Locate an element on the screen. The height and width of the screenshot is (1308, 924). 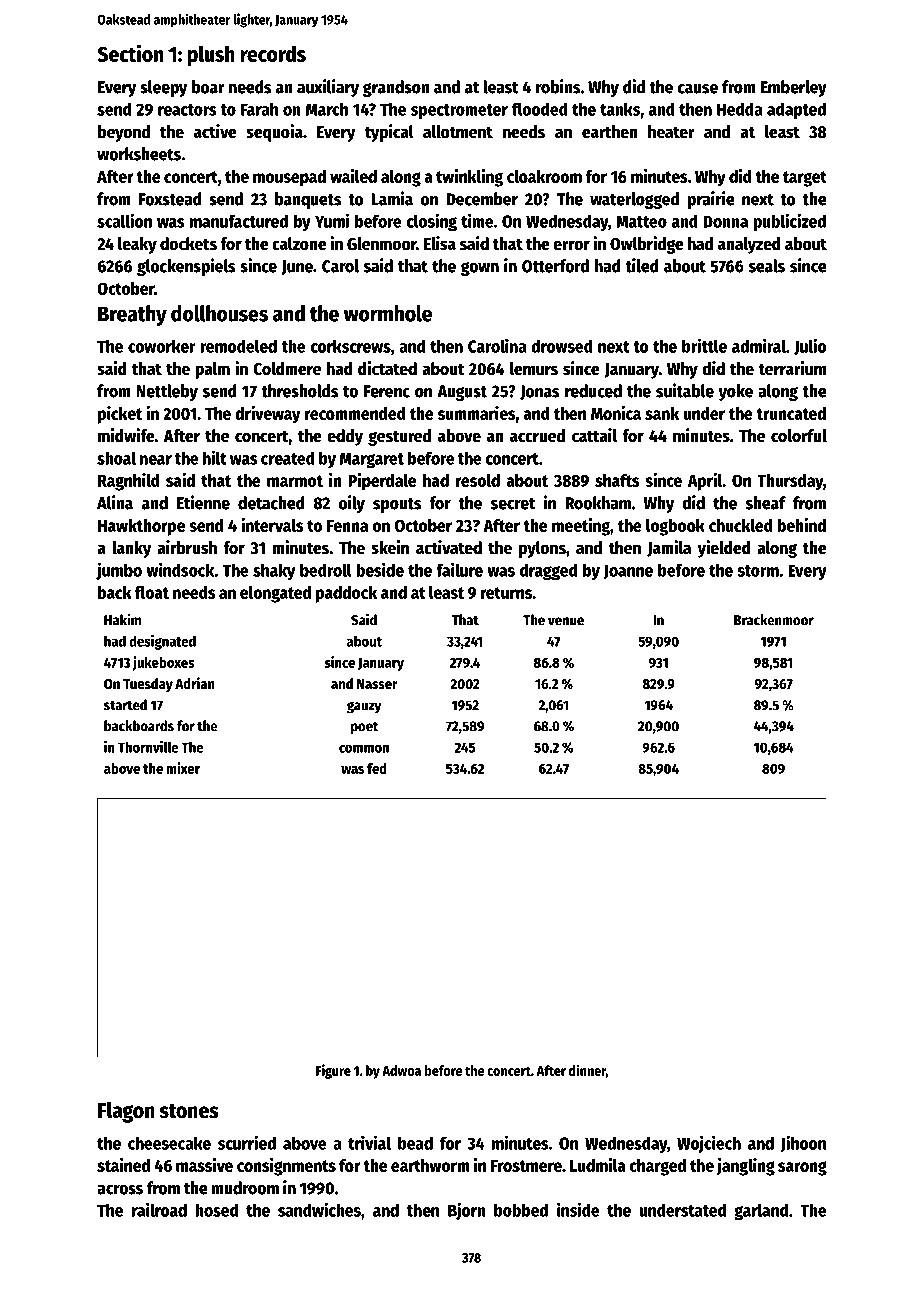
August is located at coordinates (462, 393).
